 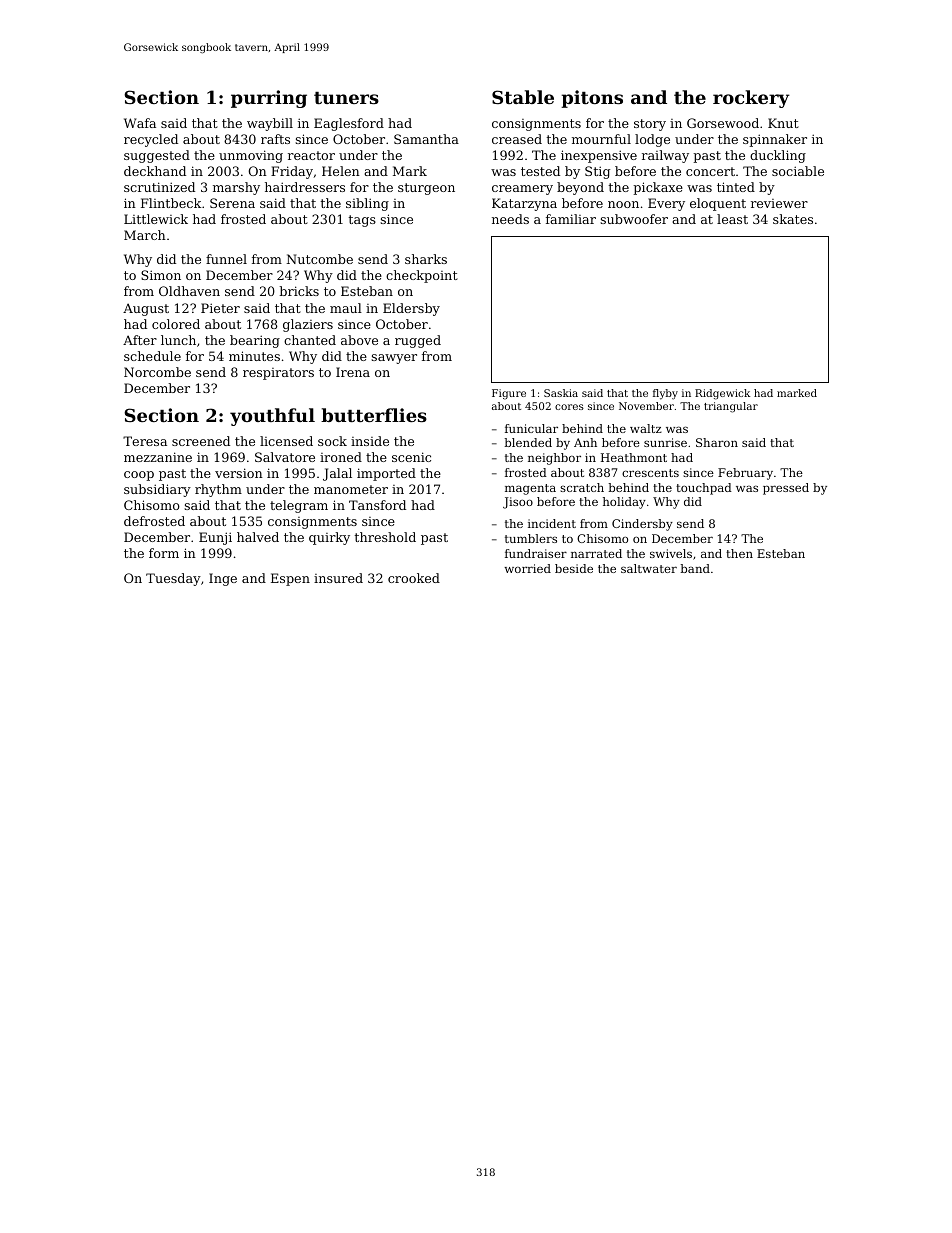 What do you see at coordinates (736, 187) in the screenshot?
I see `tinted` at bounding box center [736, 187].
